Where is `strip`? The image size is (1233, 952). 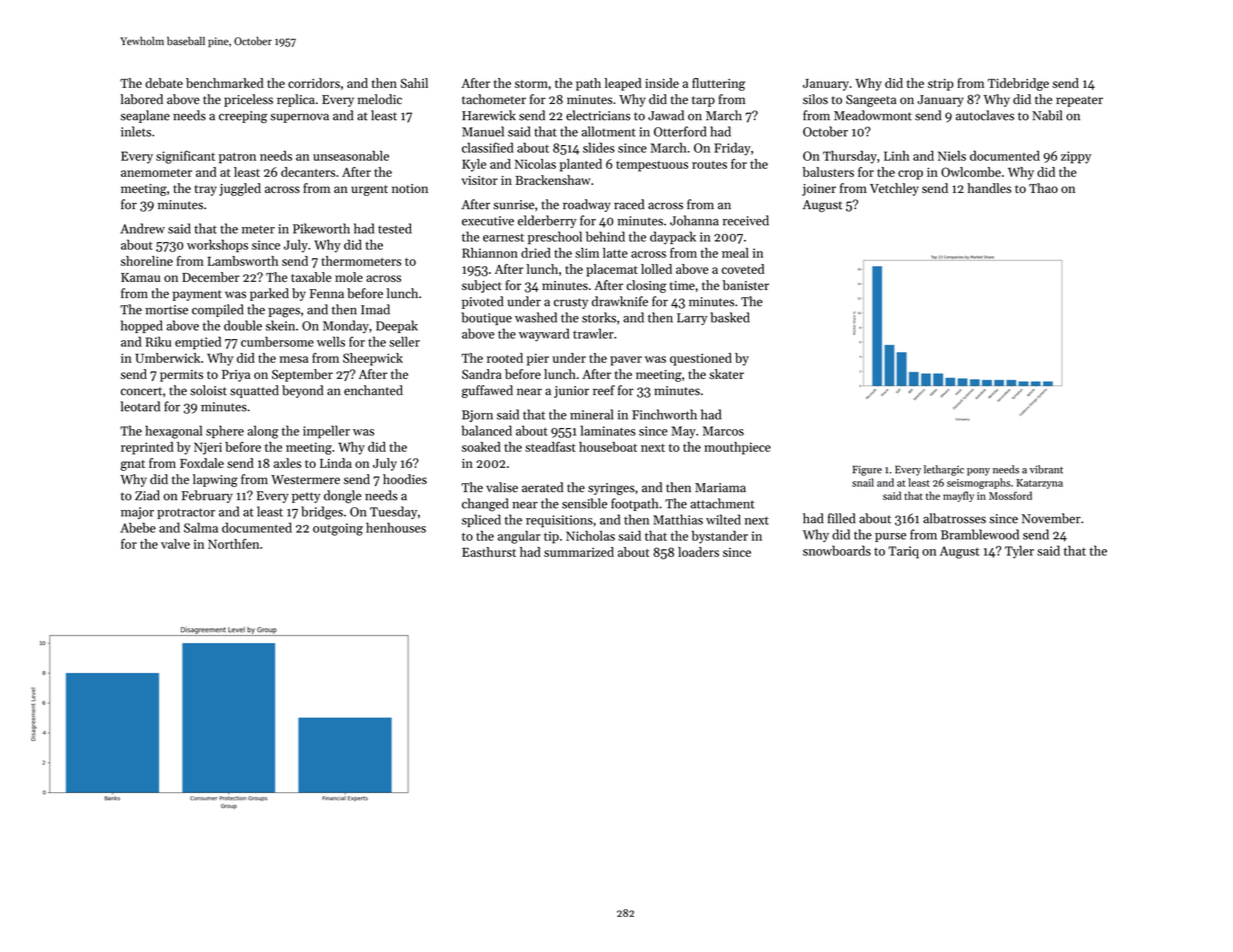
strip is located at coordinates (941, 85).
